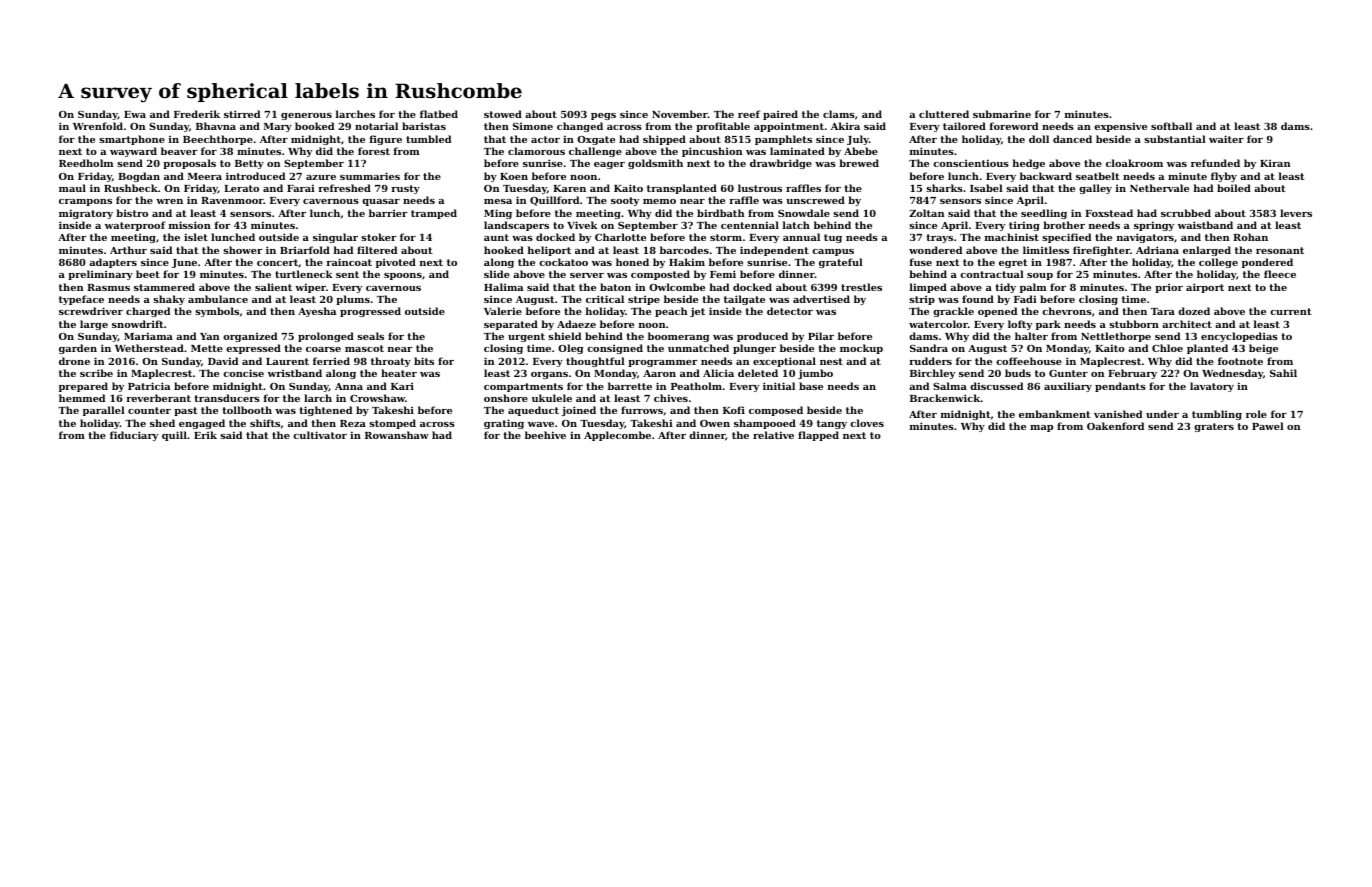 The height and width of the screenshot is (887, 1372). I want to click on stoker, so click(379, 237).
